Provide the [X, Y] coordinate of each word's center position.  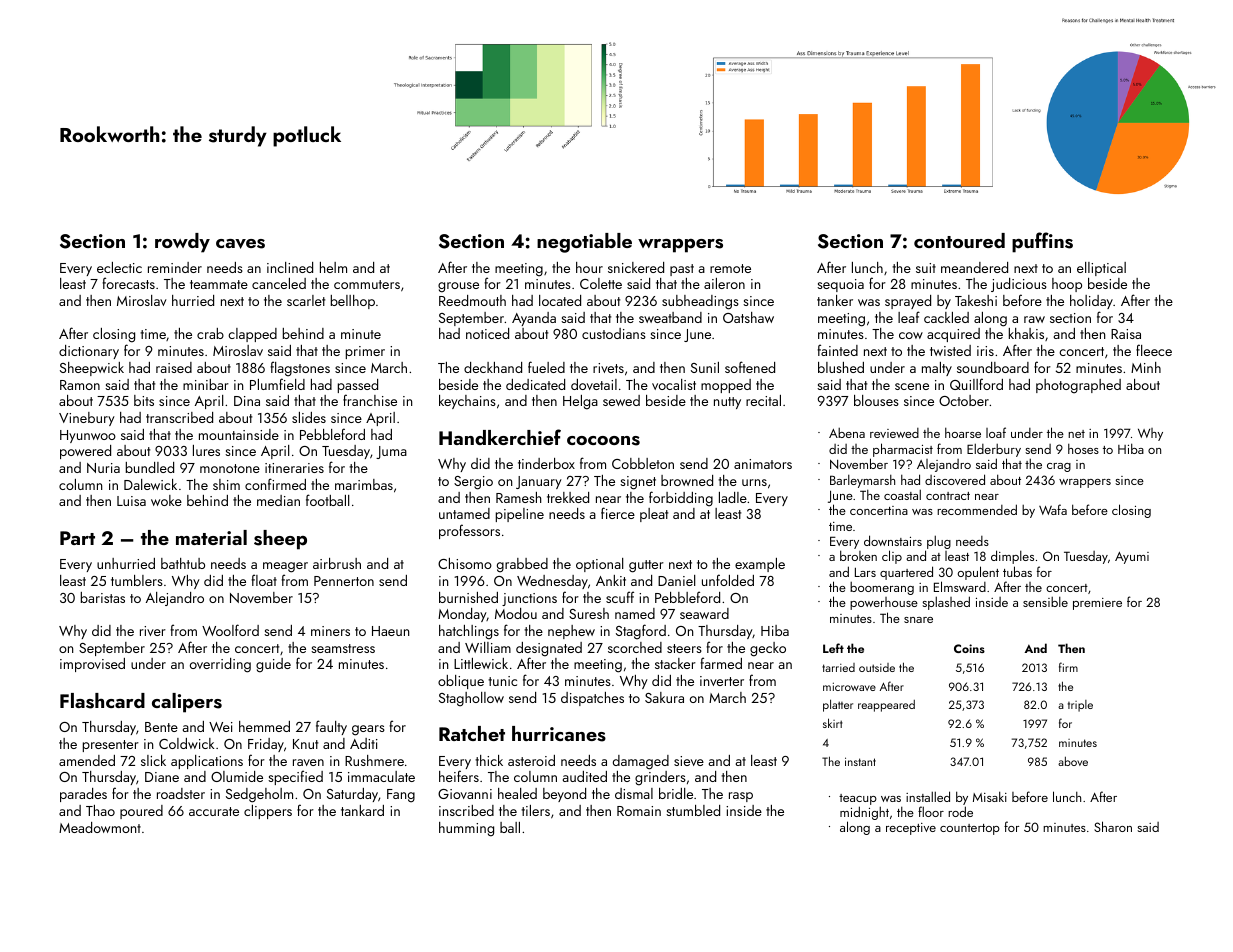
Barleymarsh [862, 481]
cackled [946, 317]
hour [589, 267]
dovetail [594, 384]
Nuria [103, 468]
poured [141, 812]
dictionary [89, 352]
